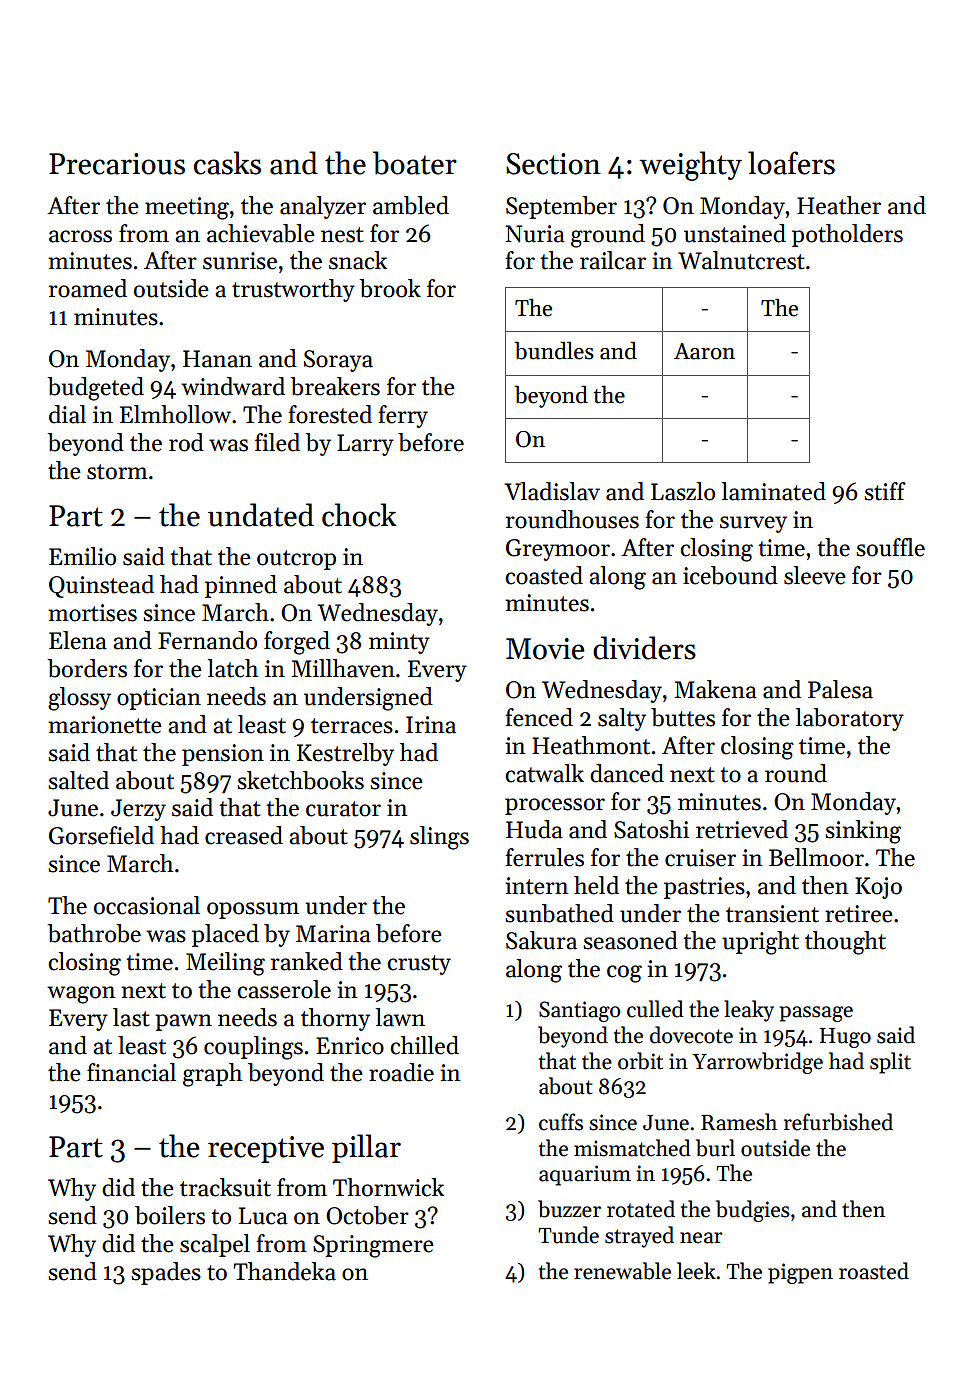 The height and width of the screenshot is (1384, 975). Describe the element at coordinates (791, 163) in the screenshot. I see `loafers` at that location.
